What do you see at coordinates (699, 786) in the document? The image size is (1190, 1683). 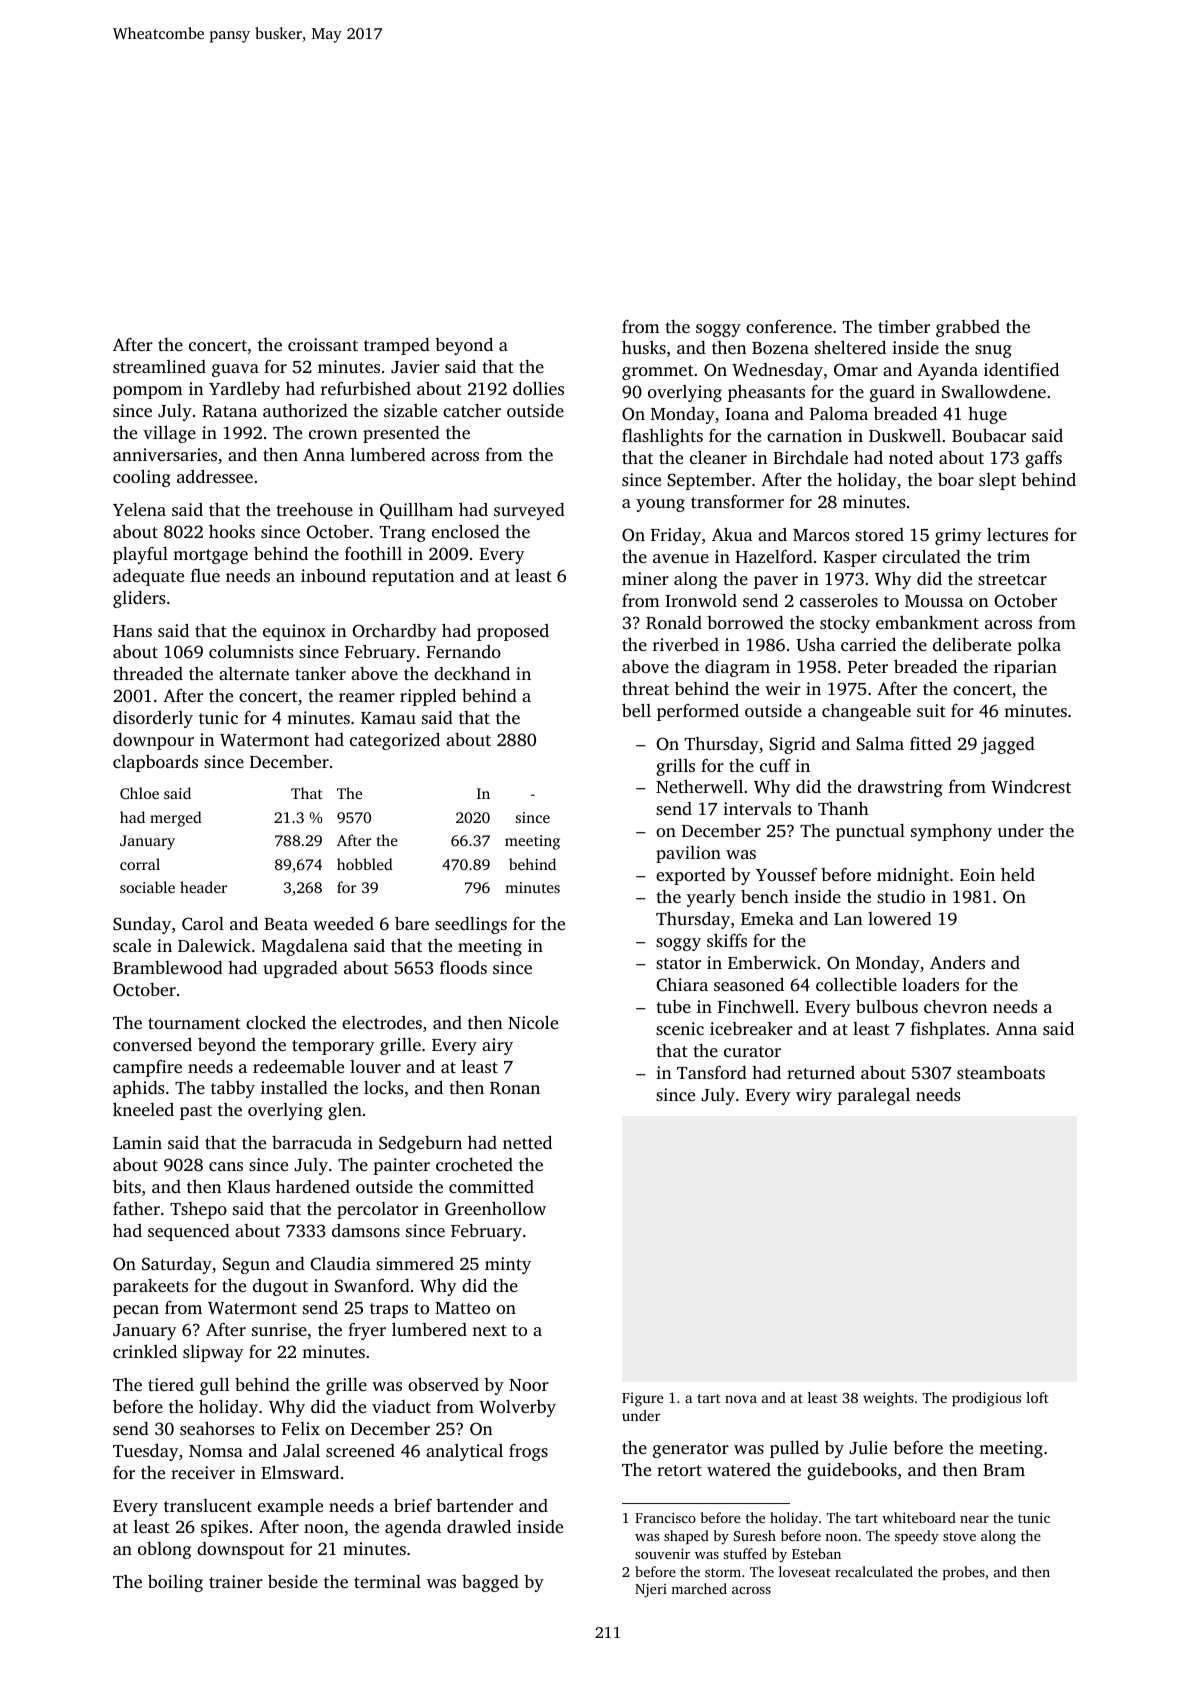 I see `Netherwell` at bounding box center [699, 786].
